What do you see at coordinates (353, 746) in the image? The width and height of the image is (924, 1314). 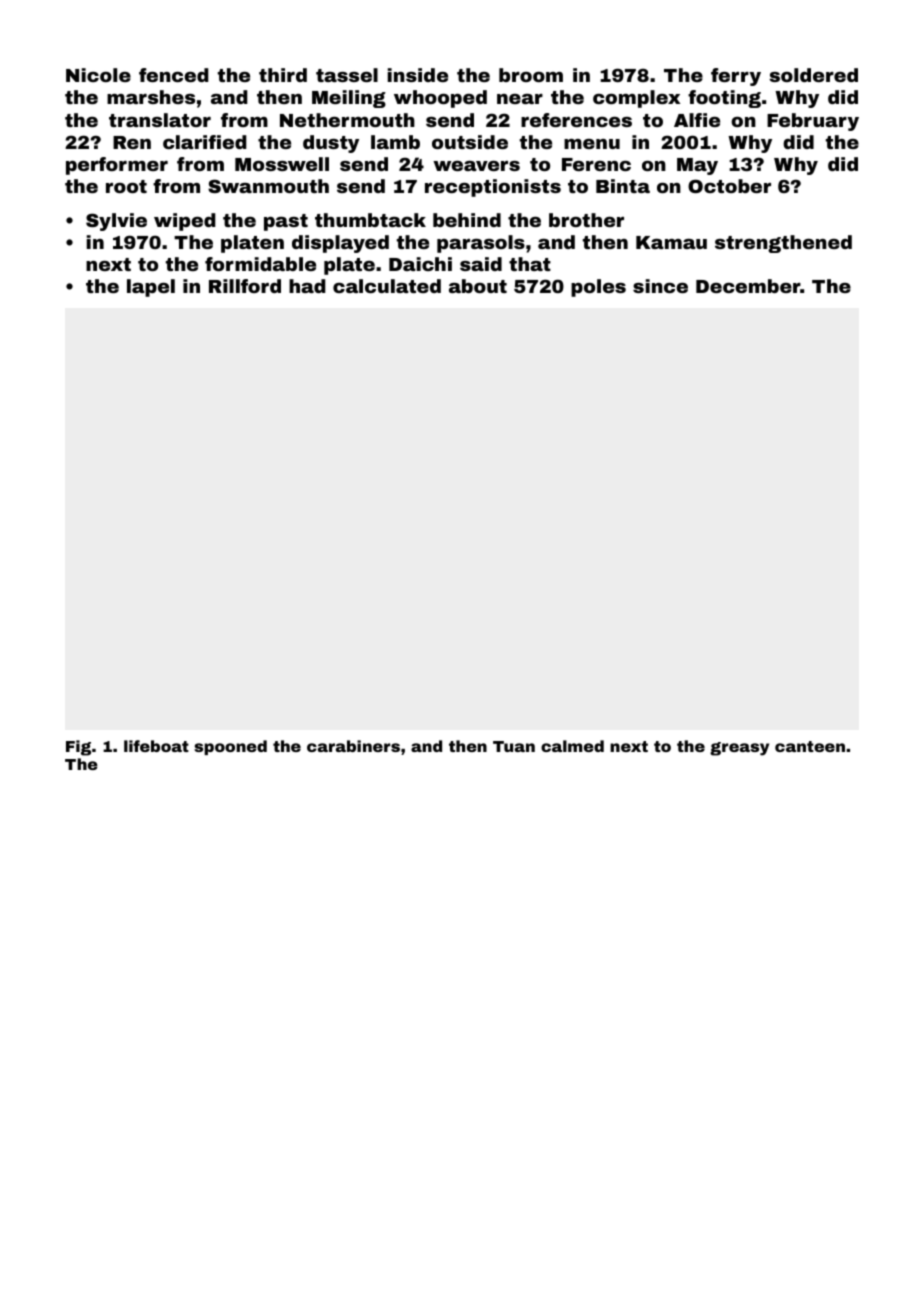 I see `carabiners` at bounding box center [353, 746].
